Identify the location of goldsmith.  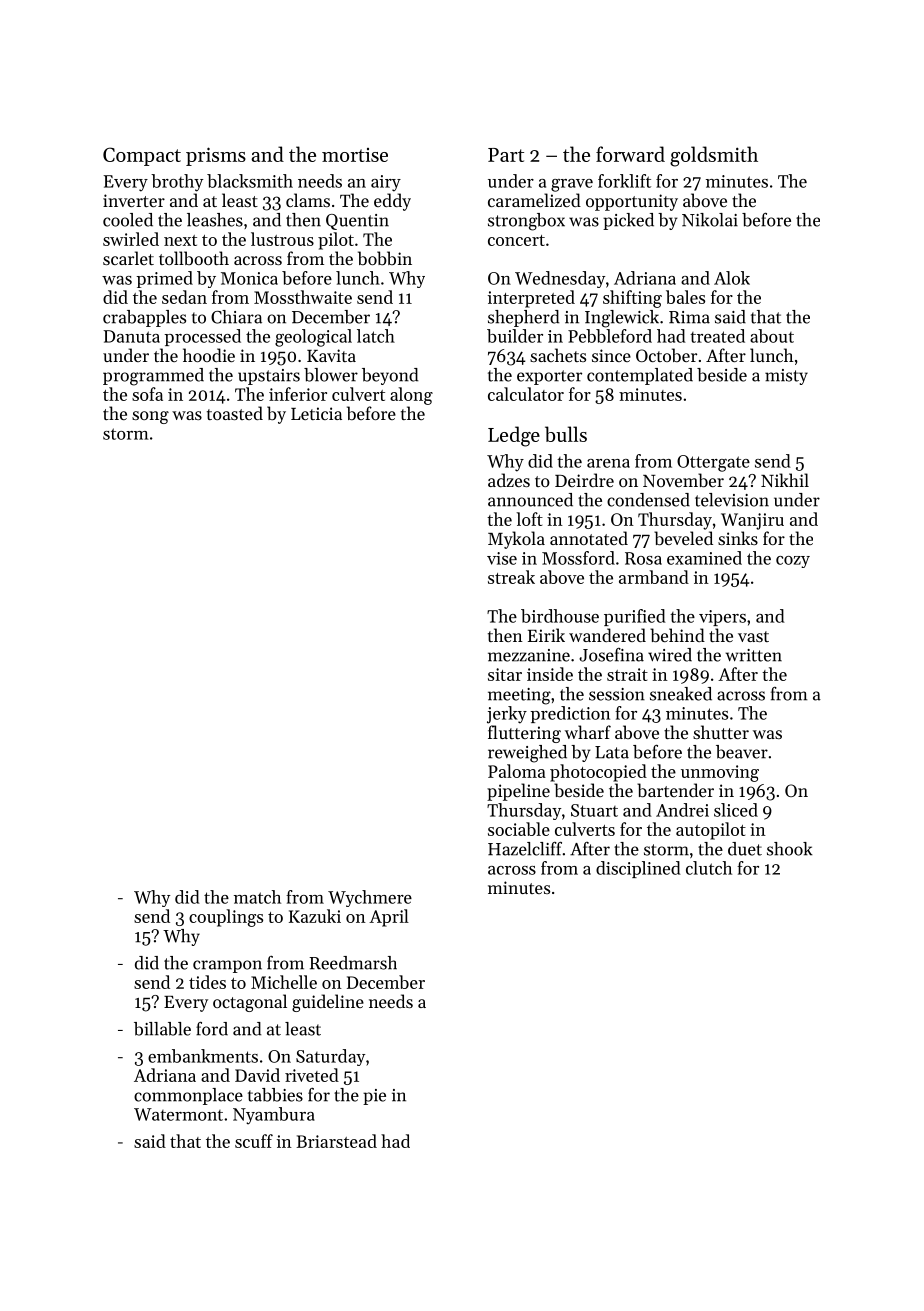
(714, 156).
